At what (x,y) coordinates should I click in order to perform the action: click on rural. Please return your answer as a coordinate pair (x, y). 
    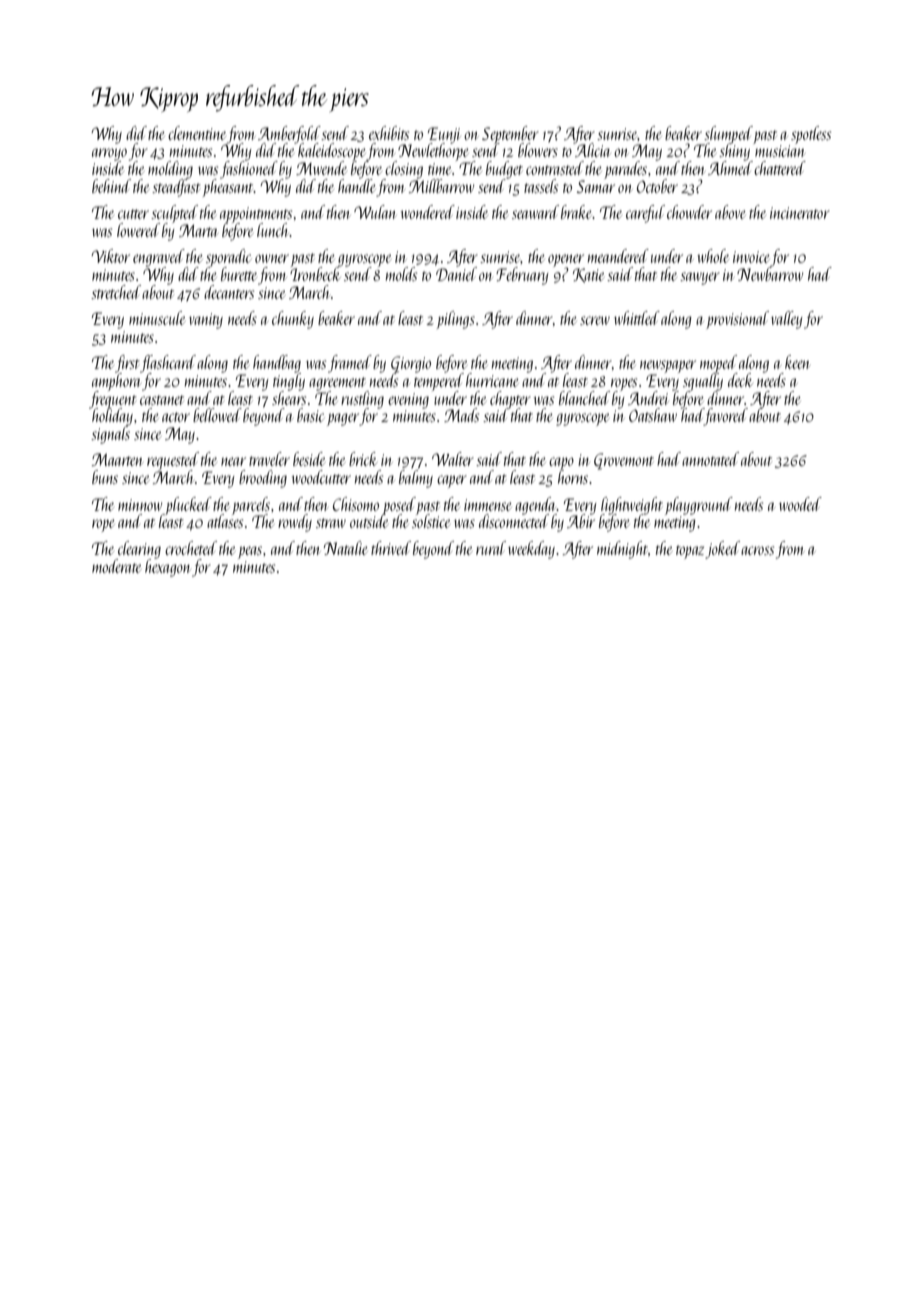
    Looking at the image, I should click on (491, 548).
